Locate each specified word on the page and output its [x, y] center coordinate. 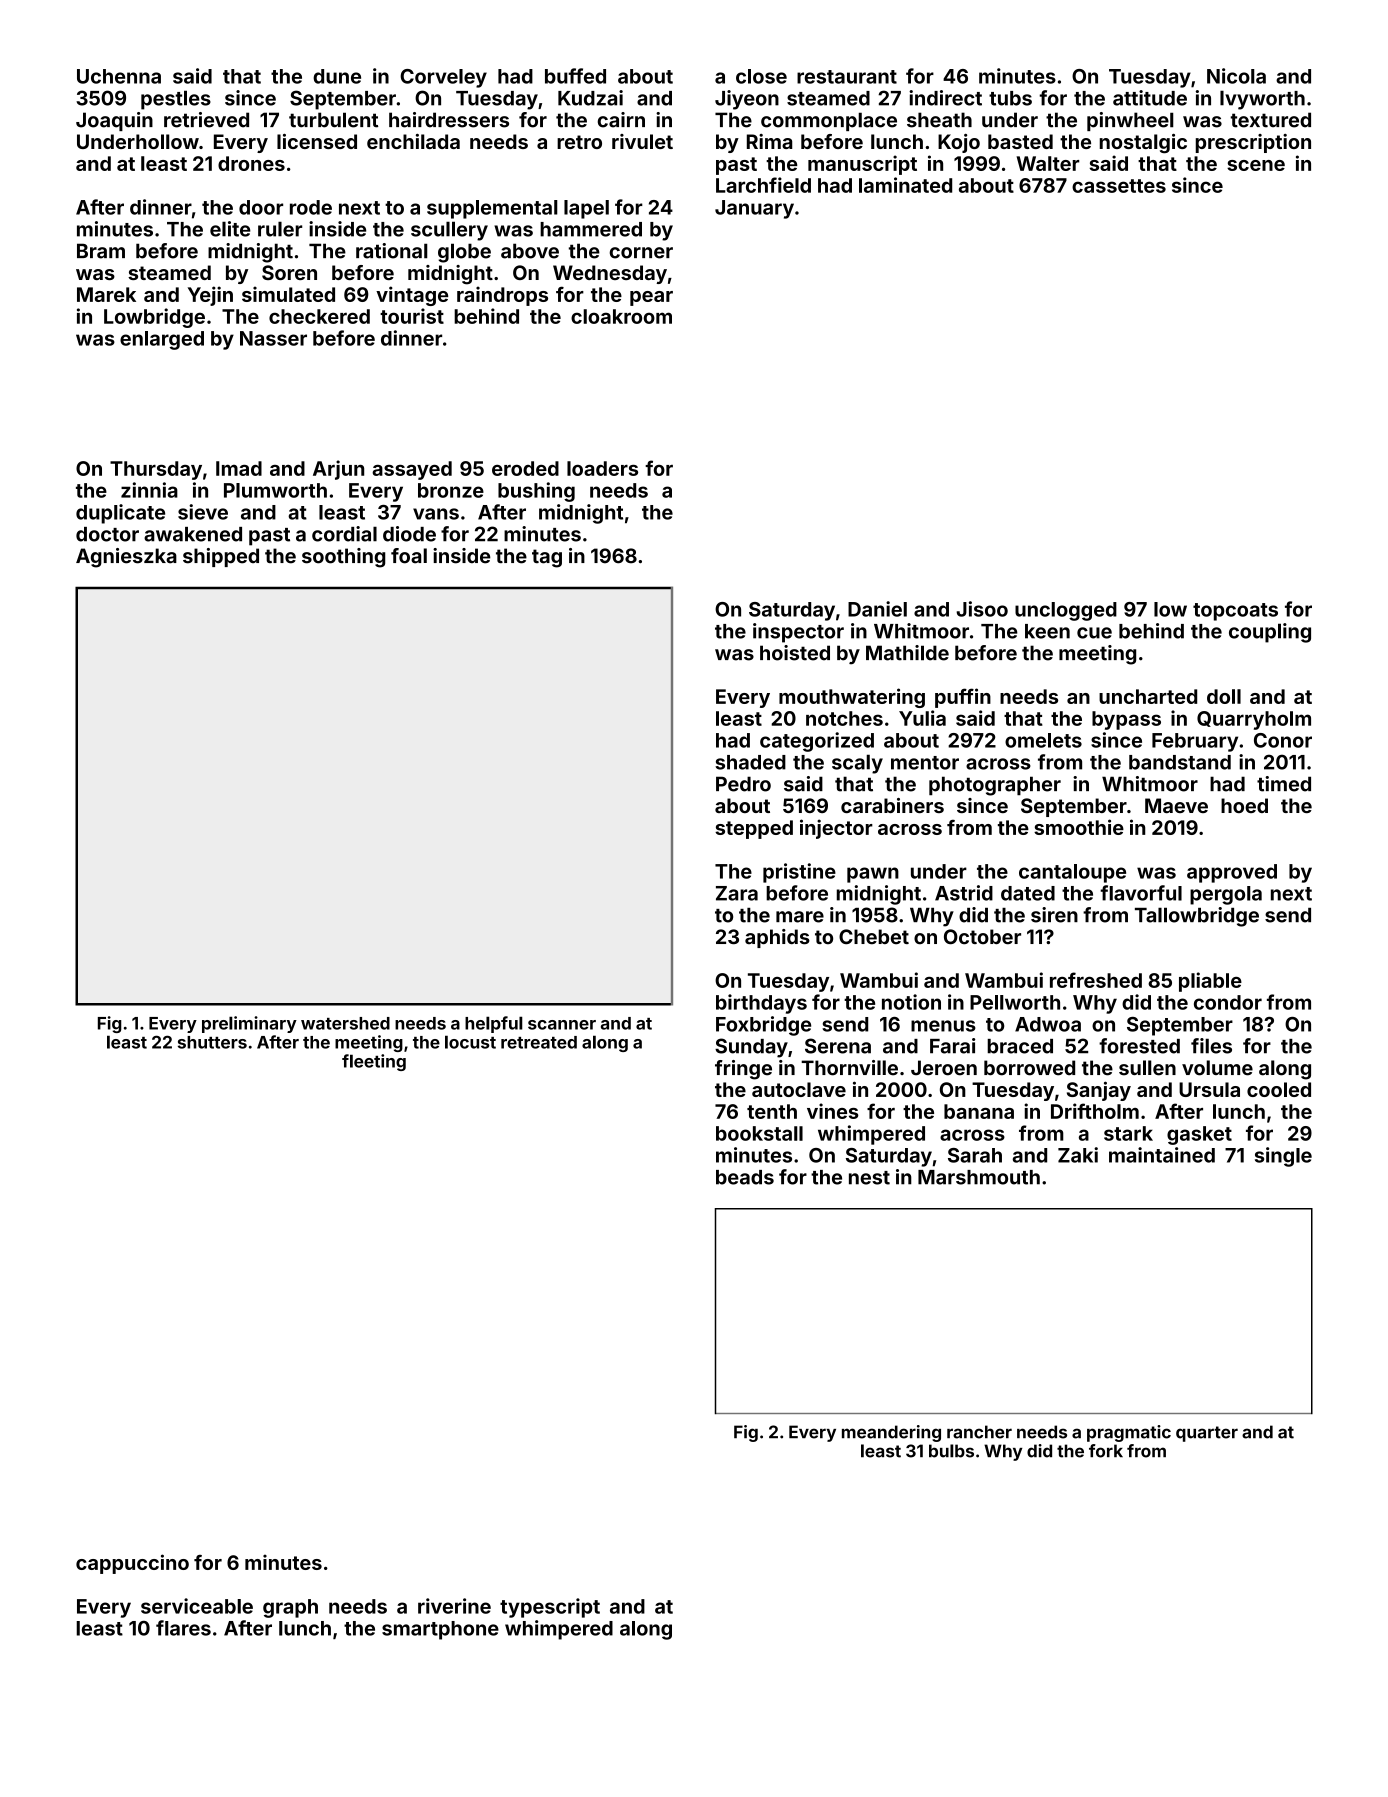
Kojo [959, 143]
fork [1106, 1451]
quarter [1207, 1434]
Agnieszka [126, 558]
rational [392, 251]
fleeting [374, 1062]
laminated [905, 185]
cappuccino [132, 1564]
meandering [891, 1433]
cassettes [1119, 186]
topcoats [1235, 612]
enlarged [162, 340]
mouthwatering [852, 698]
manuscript [862, 165]
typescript [550, 1608]
